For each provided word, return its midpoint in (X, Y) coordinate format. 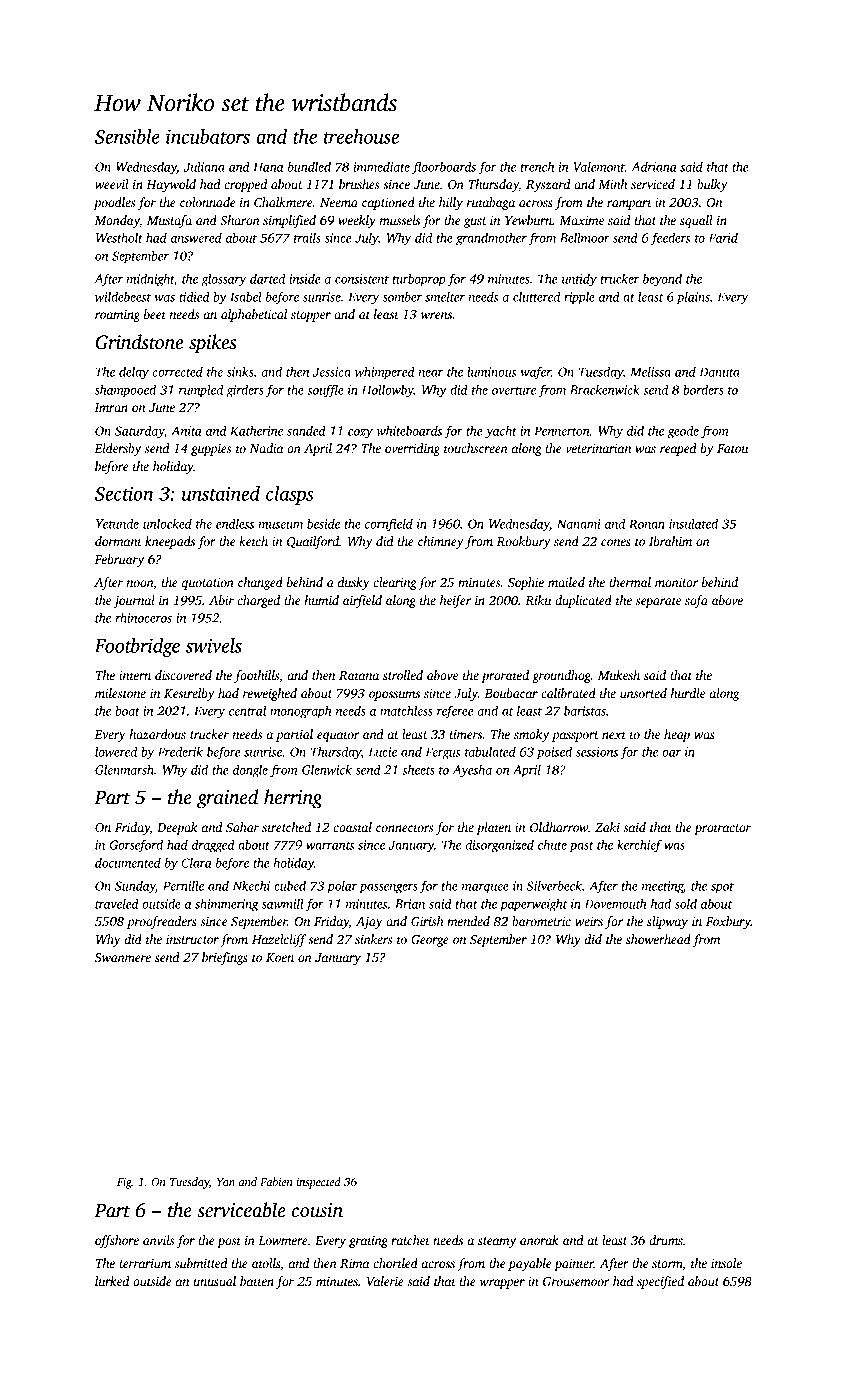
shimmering (227, 905)
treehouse (361, 136)
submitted (201, 1263)
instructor (192, 939)
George (430, 940)
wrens (436, 315)
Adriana (653, 167)
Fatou (732, 448)
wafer (535, 373)
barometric (541, 921)
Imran (111, 407)
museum (281, 525)
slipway (667, 922)
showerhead (658, 939)
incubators (208, 136)
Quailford (313, 542)
